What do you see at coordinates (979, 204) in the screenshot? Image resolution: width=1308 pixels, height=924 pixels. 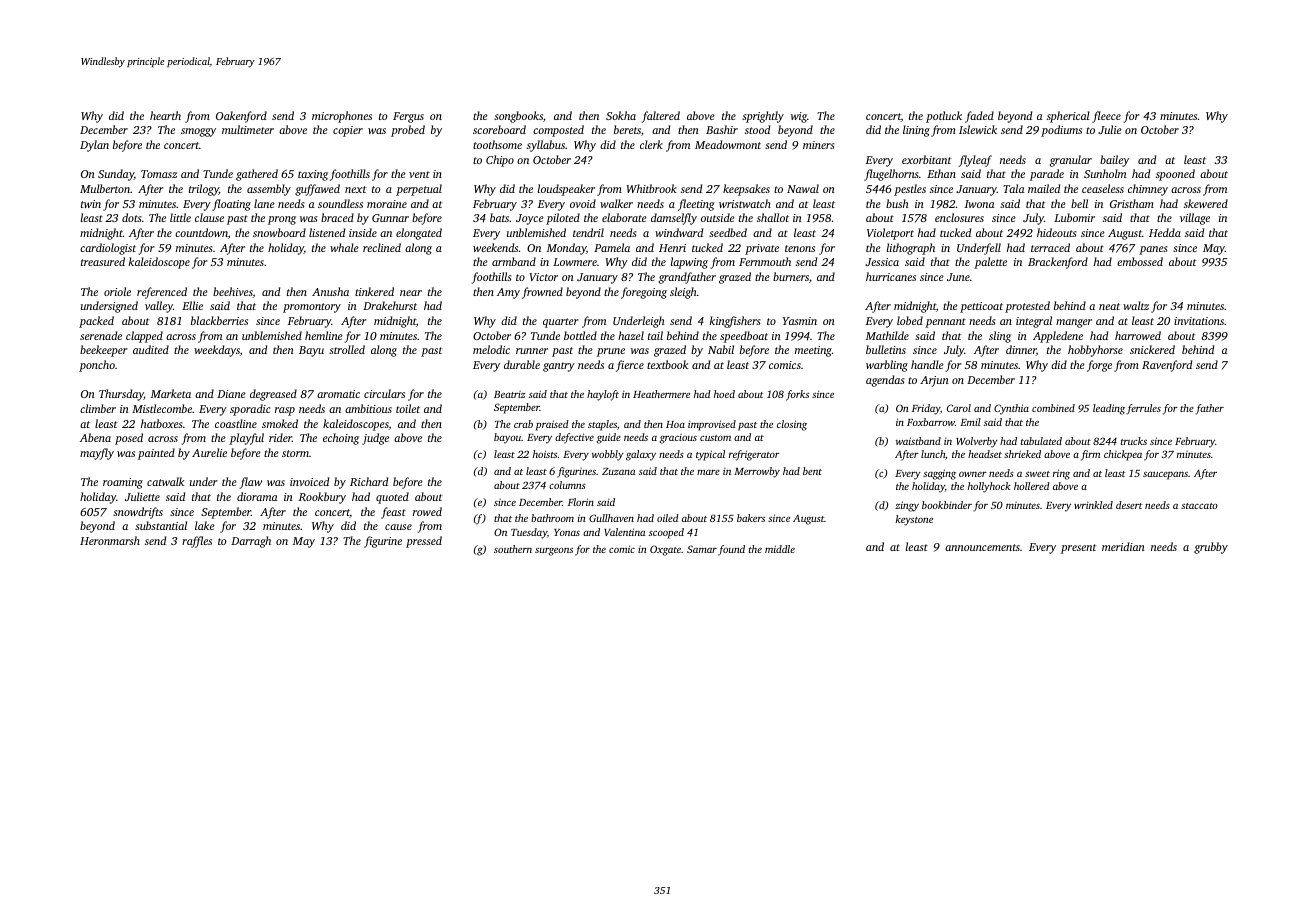 I see `Iwona` at bounding box center [979, 204].
